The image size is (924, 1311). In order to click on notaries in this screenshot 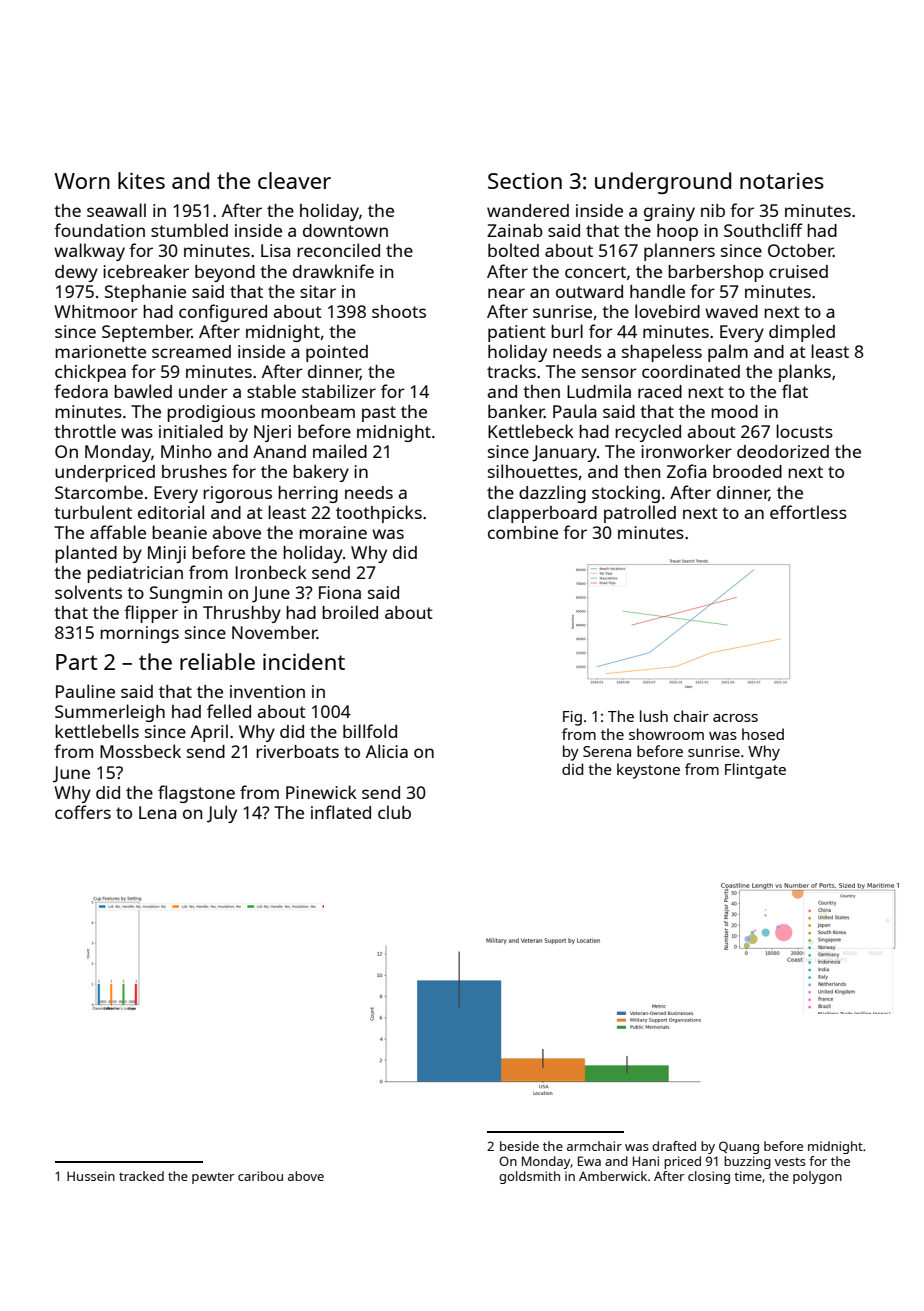, I will do `click(782, 181)`.
